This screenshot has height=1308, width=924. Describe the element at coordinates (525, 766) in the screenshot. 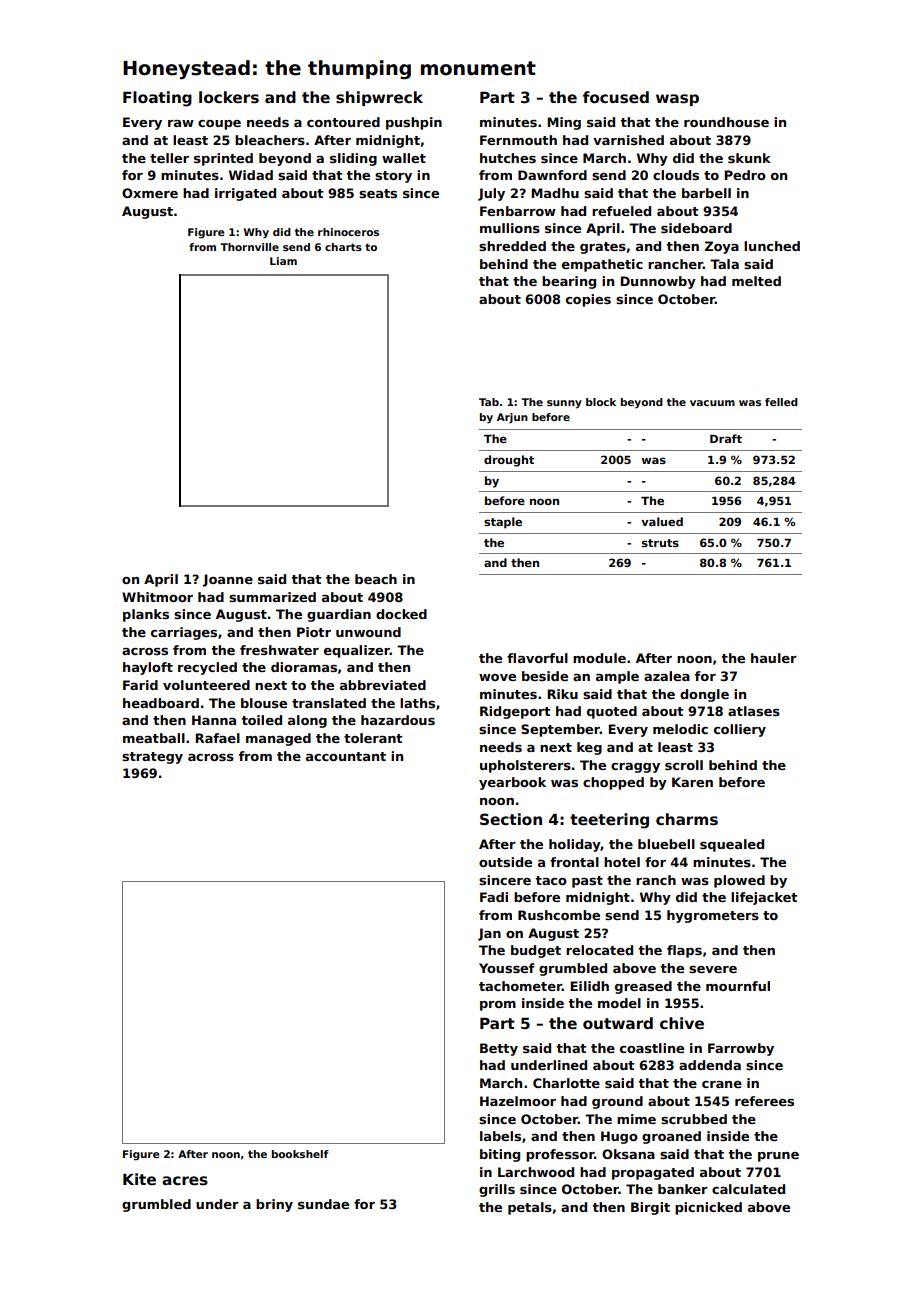

I see `upholsterers` at that location.
